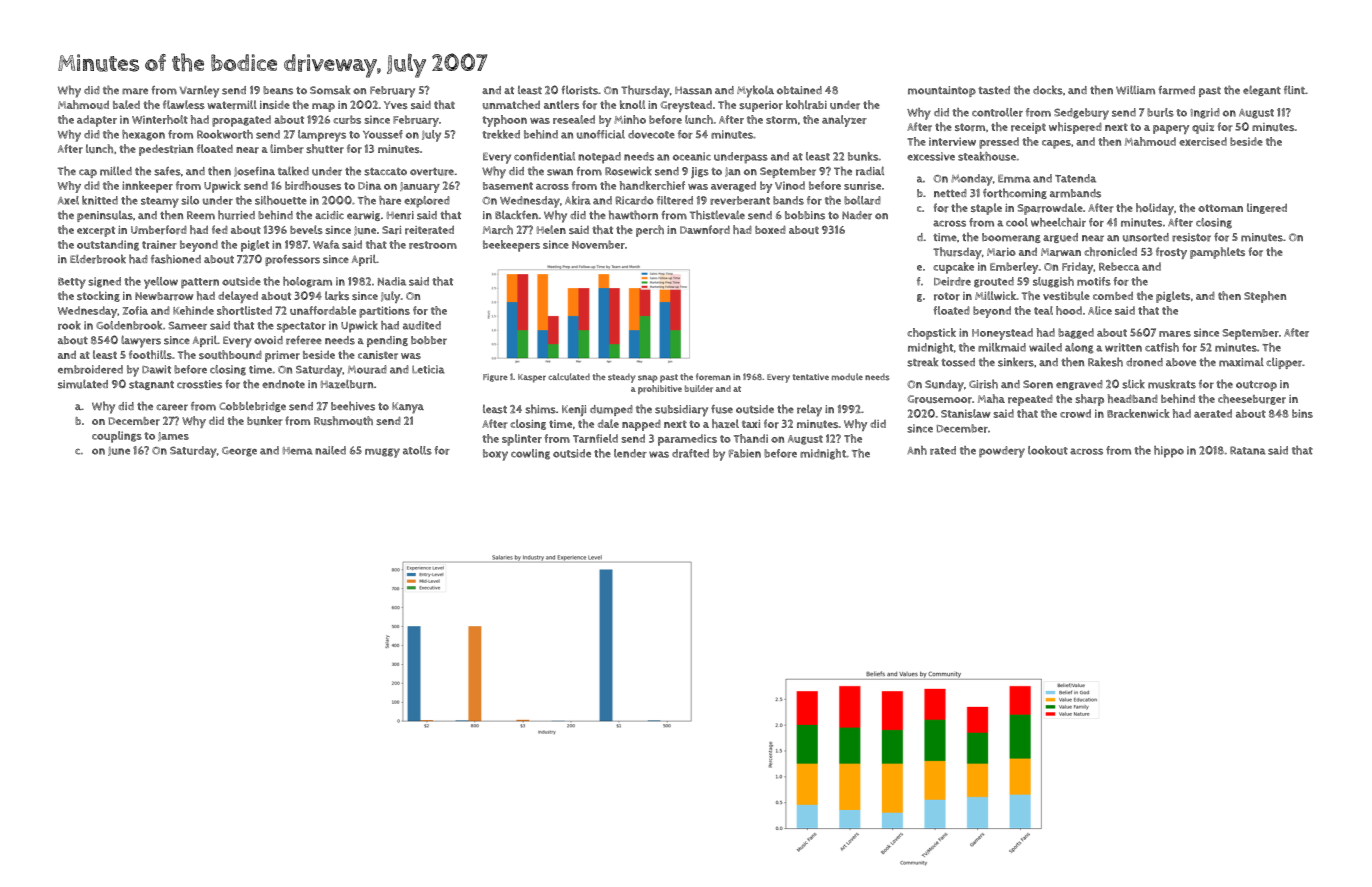  I want to click on farmed, so click(1177, 90).
